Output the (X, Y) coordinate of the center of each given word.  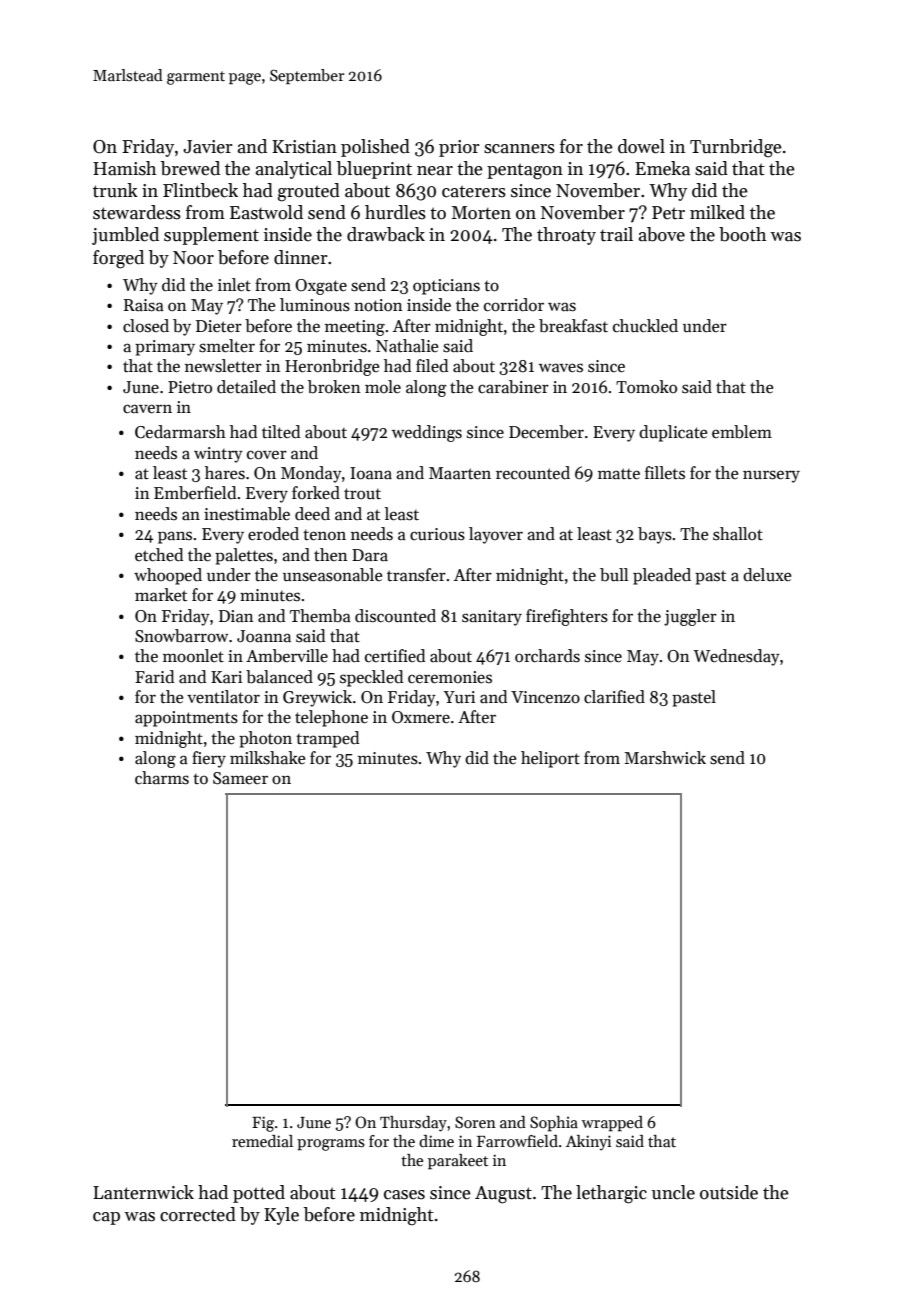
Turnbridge (736, 148)
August (503, 1195)
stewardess (137, 212)
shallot (738, 534)
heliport (550, 759)
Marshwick (665, 758)
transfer (416, 575)
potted (259, 1194)
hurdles (395, 212)
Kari (226, 677)
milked (717, 212)
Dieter (219, 326)
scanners (519, 149)
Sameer (240, 778)
